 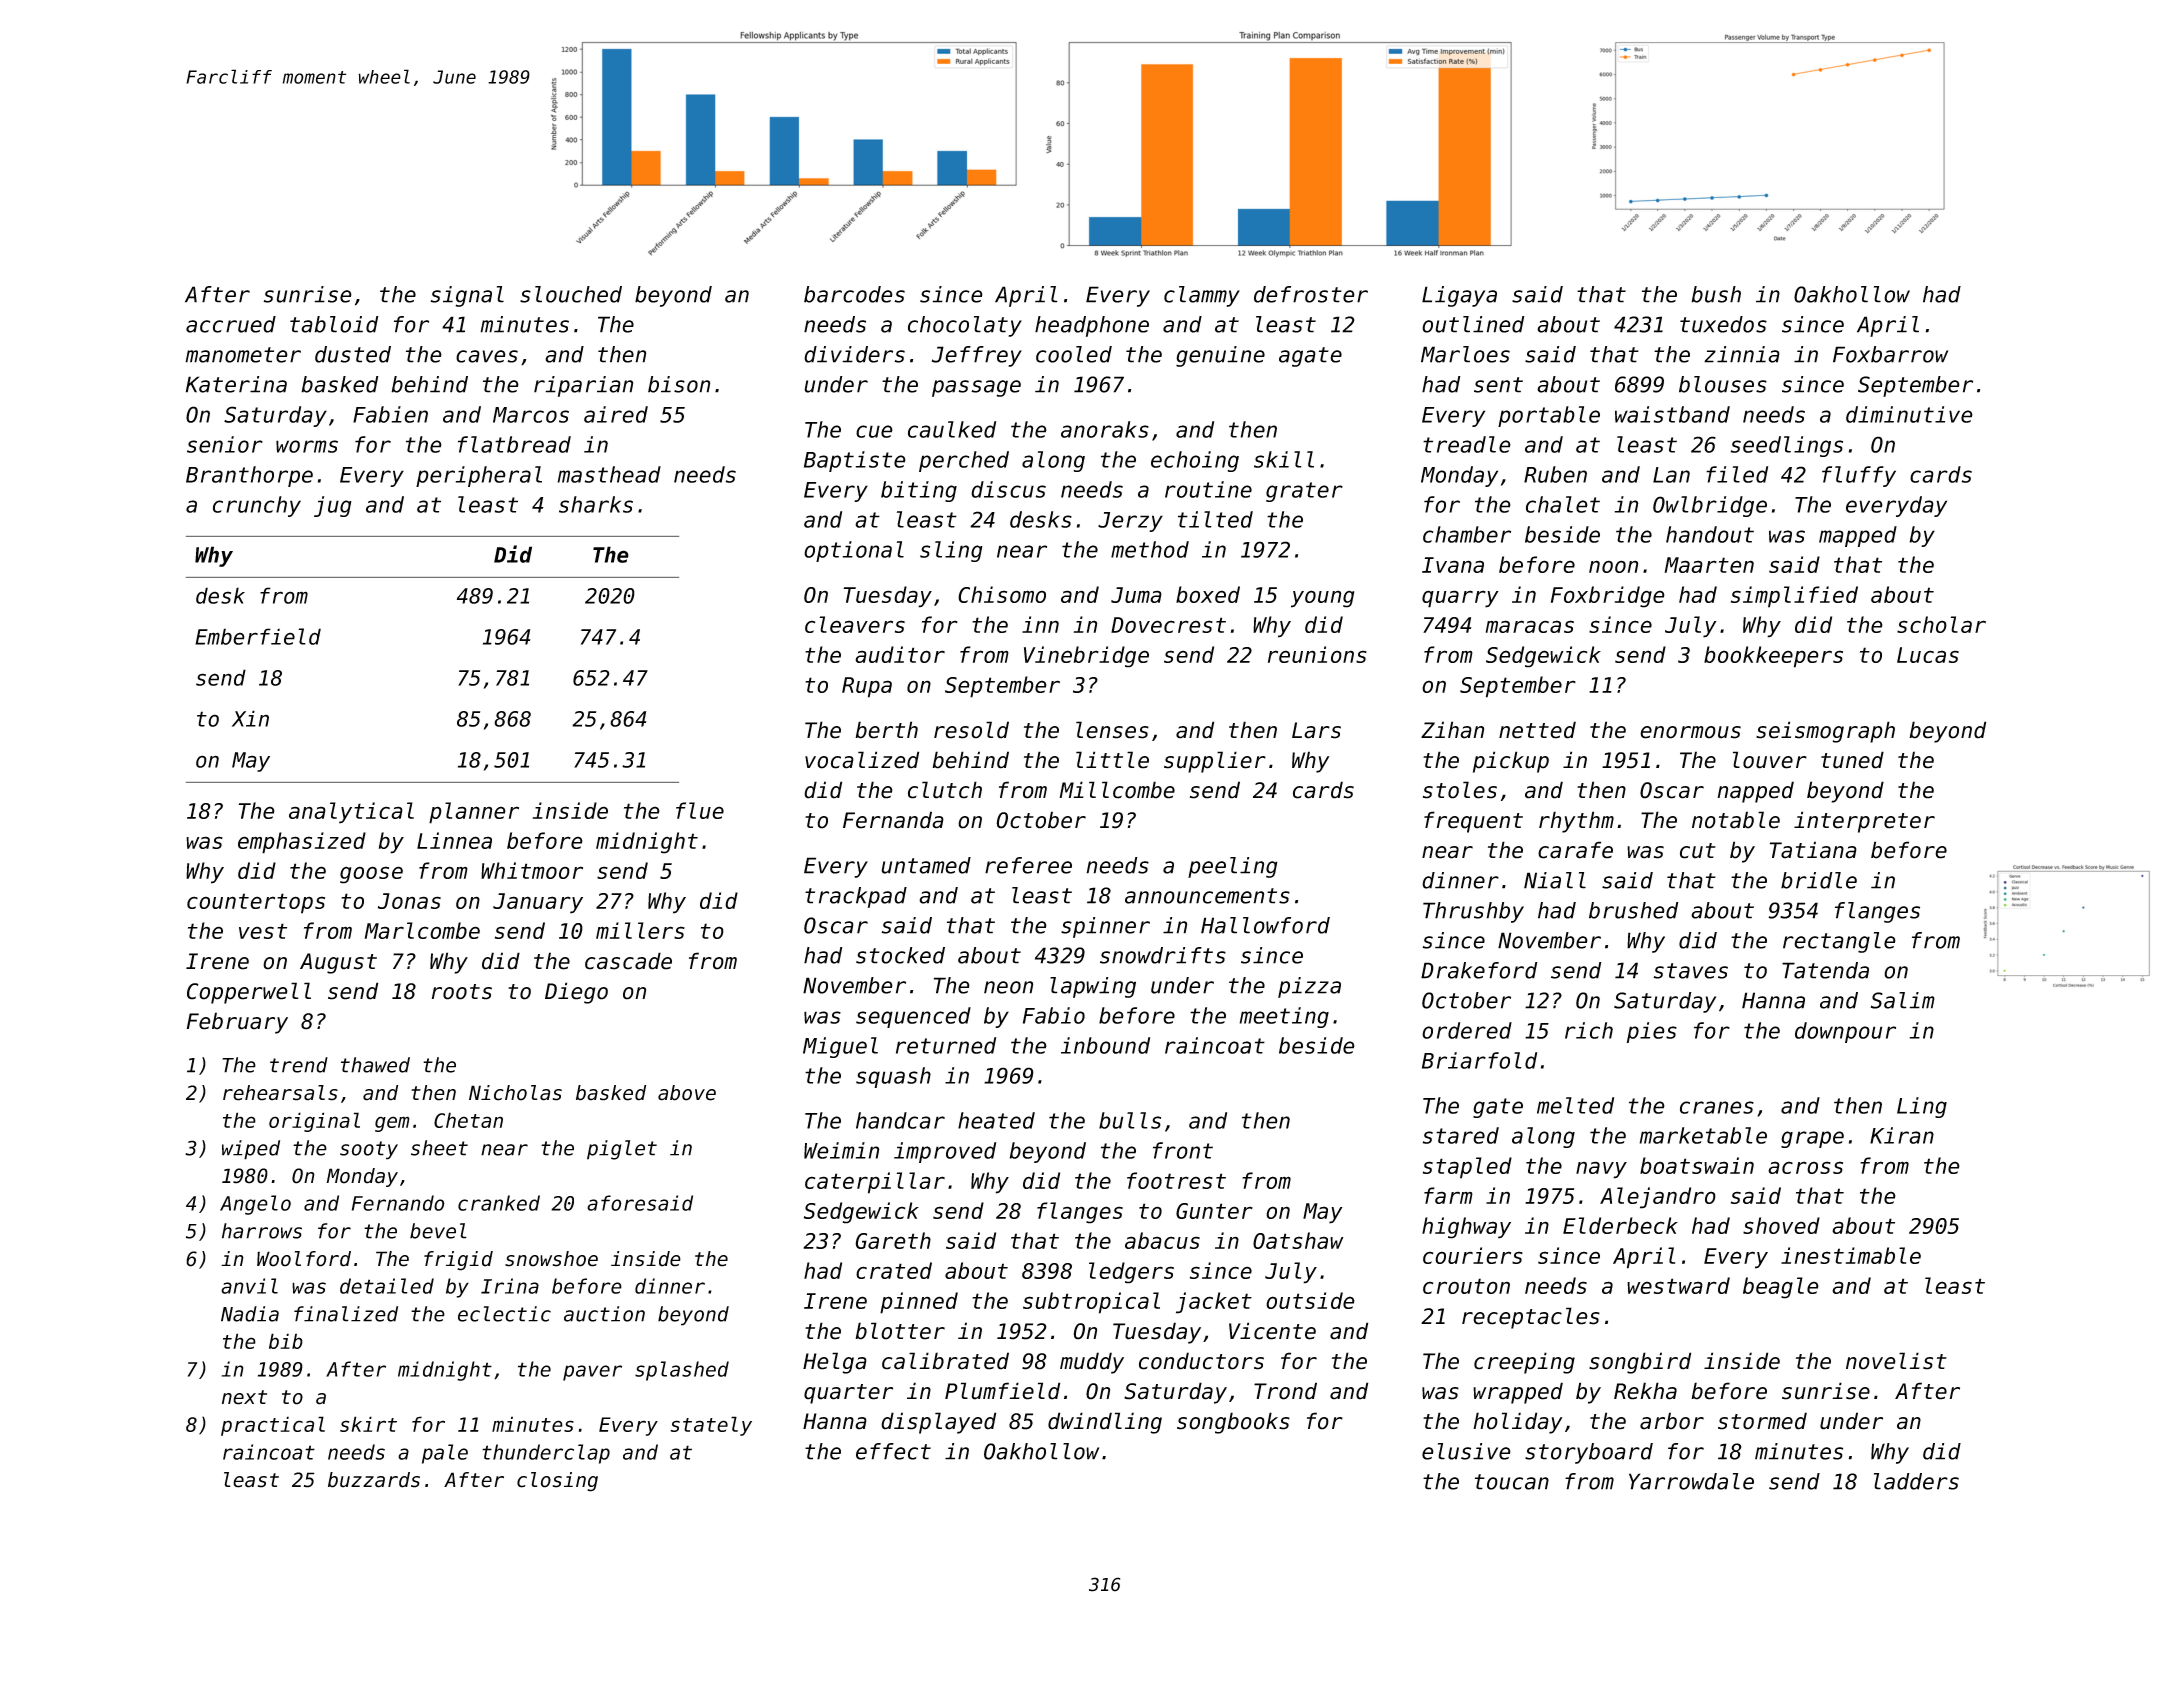 I want to click on next, so click(x=244, y=1397).
